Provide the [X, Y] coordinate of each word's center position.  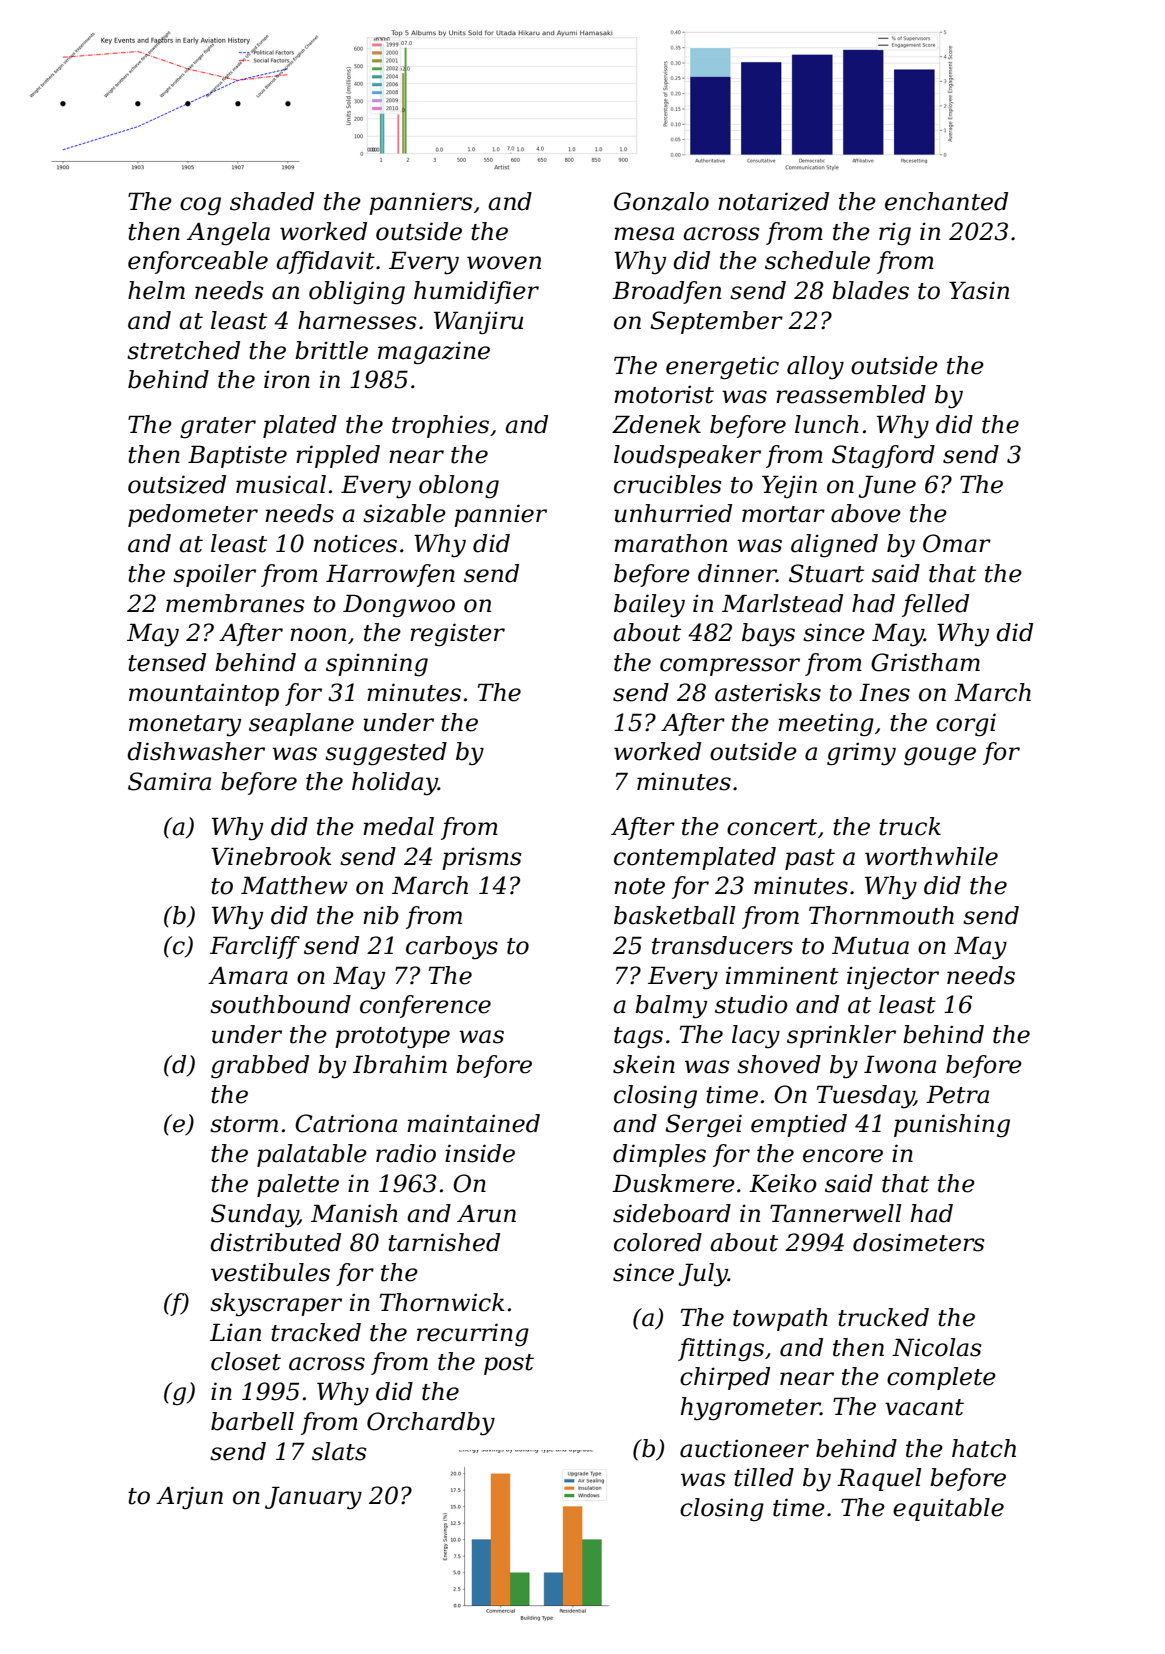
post [509, 1364]
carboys [452, 948]
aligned [834, 546]
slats [339, 1451]
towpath [780, 1319]
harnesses [357, 320]
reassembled [851, 394]
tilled [764, 1477]
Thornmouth [881, 915]
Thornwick [442, 1302]
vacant [924, 1407]
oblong [459, 487]
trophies [440, 426]
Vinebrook [271, 856]
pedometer [193, 515]
